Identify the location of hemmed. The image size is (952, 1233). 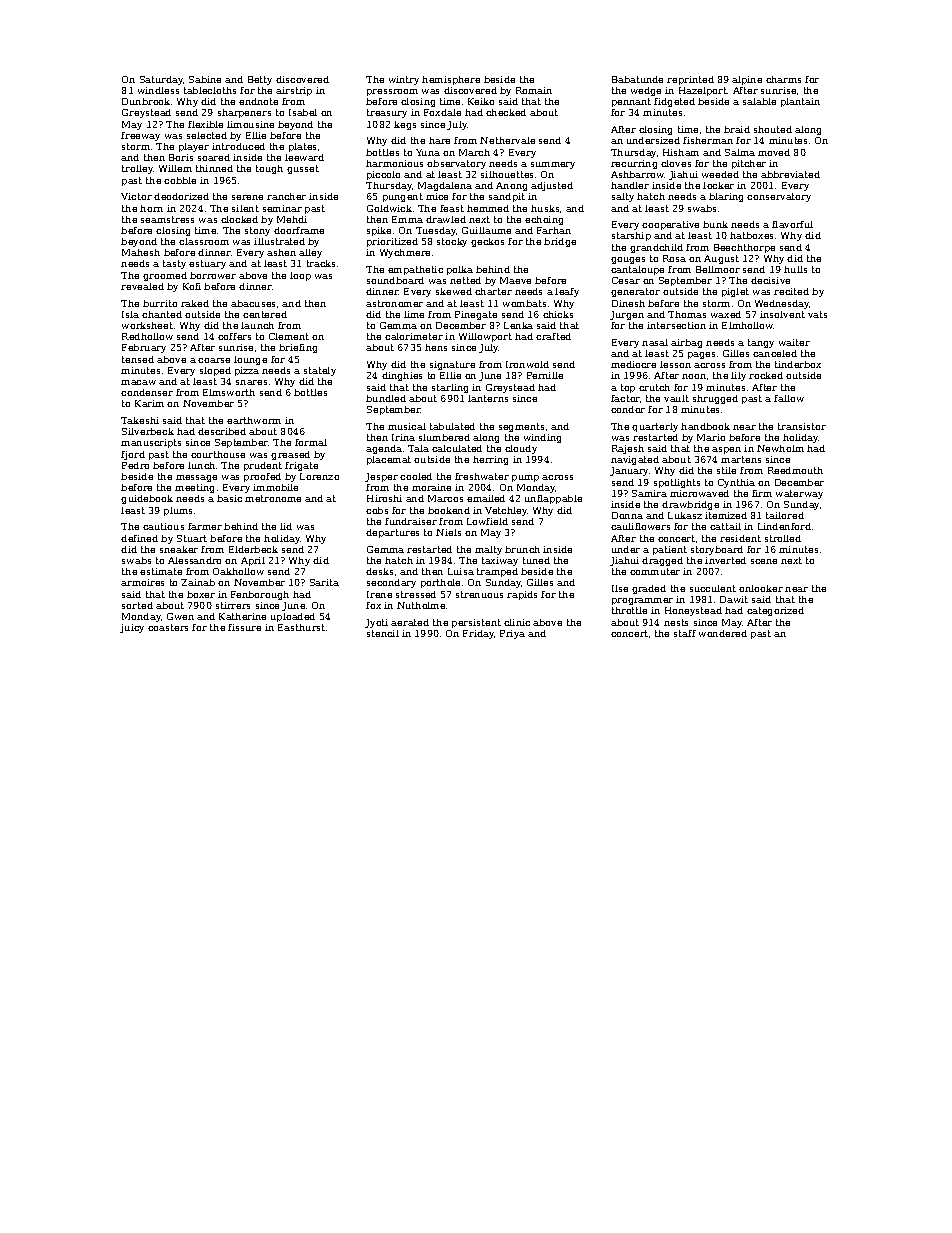
(488, 208).
